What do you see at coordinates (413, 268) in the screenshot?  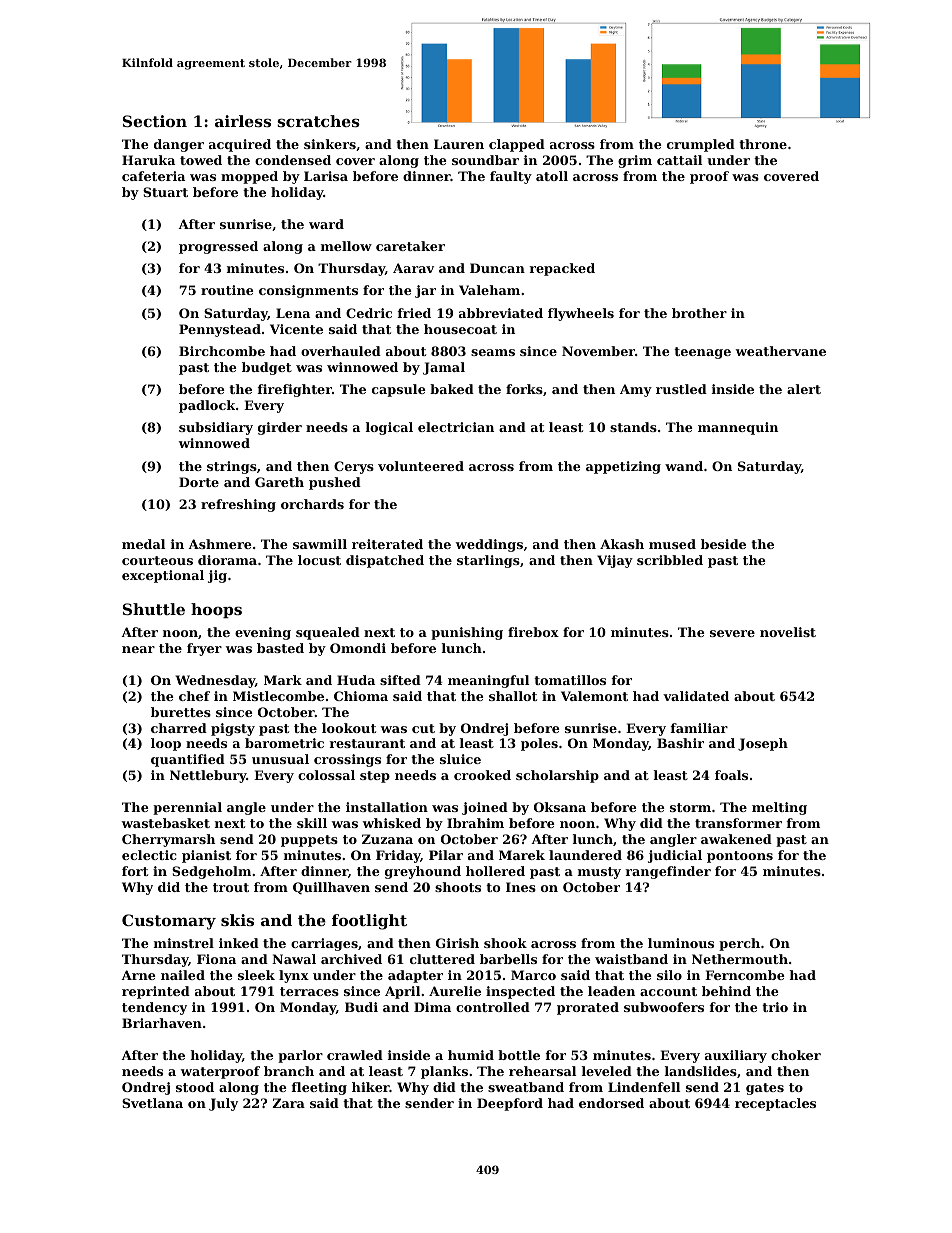 I see `Aarav` at bounding box center [413, 268].
